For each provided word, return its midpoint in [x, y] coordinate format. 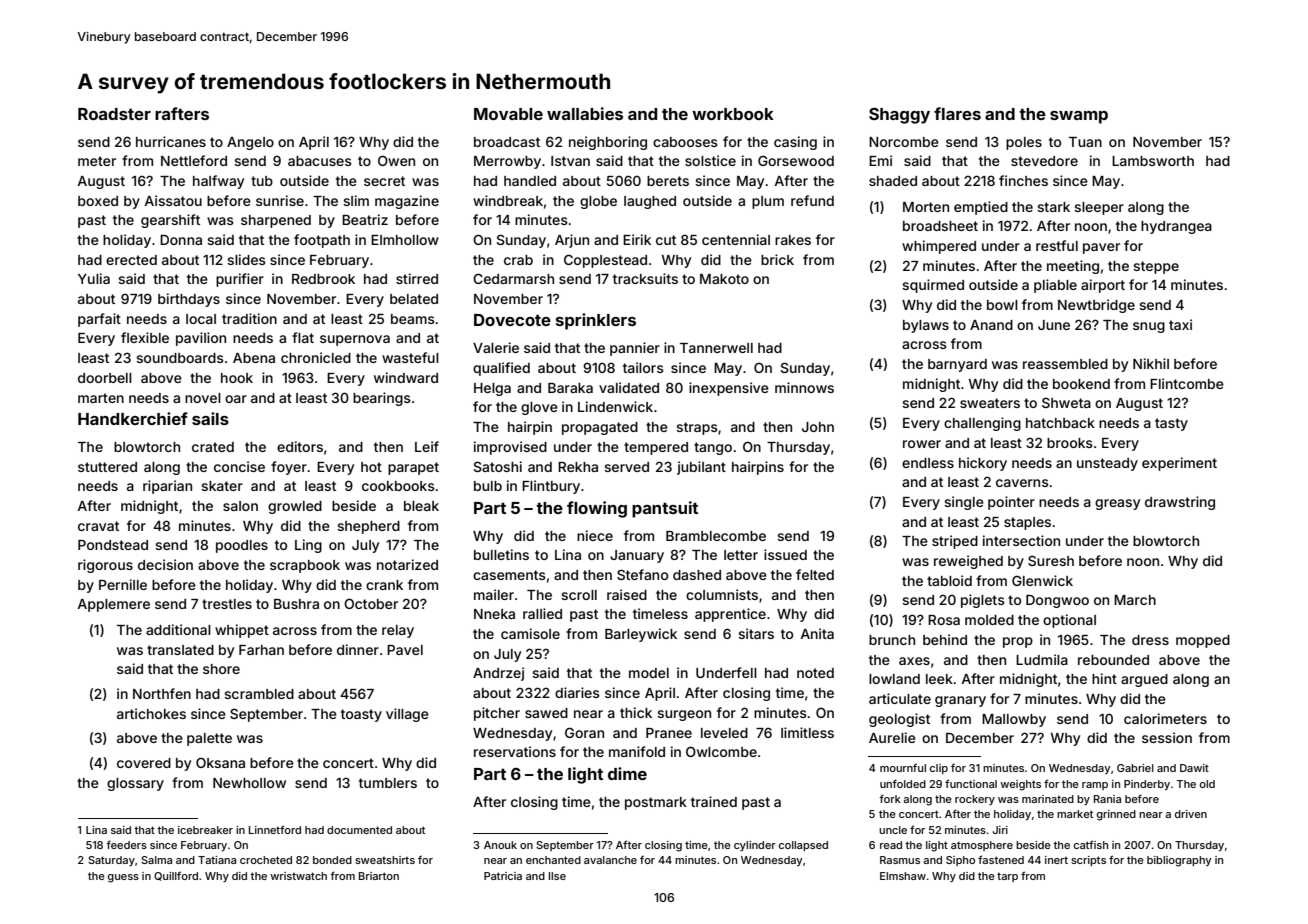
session [1167, 737]
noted [815, 673]
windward [406, 377]
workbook [733, 114]
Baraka [570, 388]
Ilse [557, 876]
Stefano [642, 574]
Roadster [114, 114]
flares [957, 113]
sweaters [990, 403]
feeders [126, 844]
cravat [98, 526]
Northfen [162, 693]
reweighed [968, 562]
